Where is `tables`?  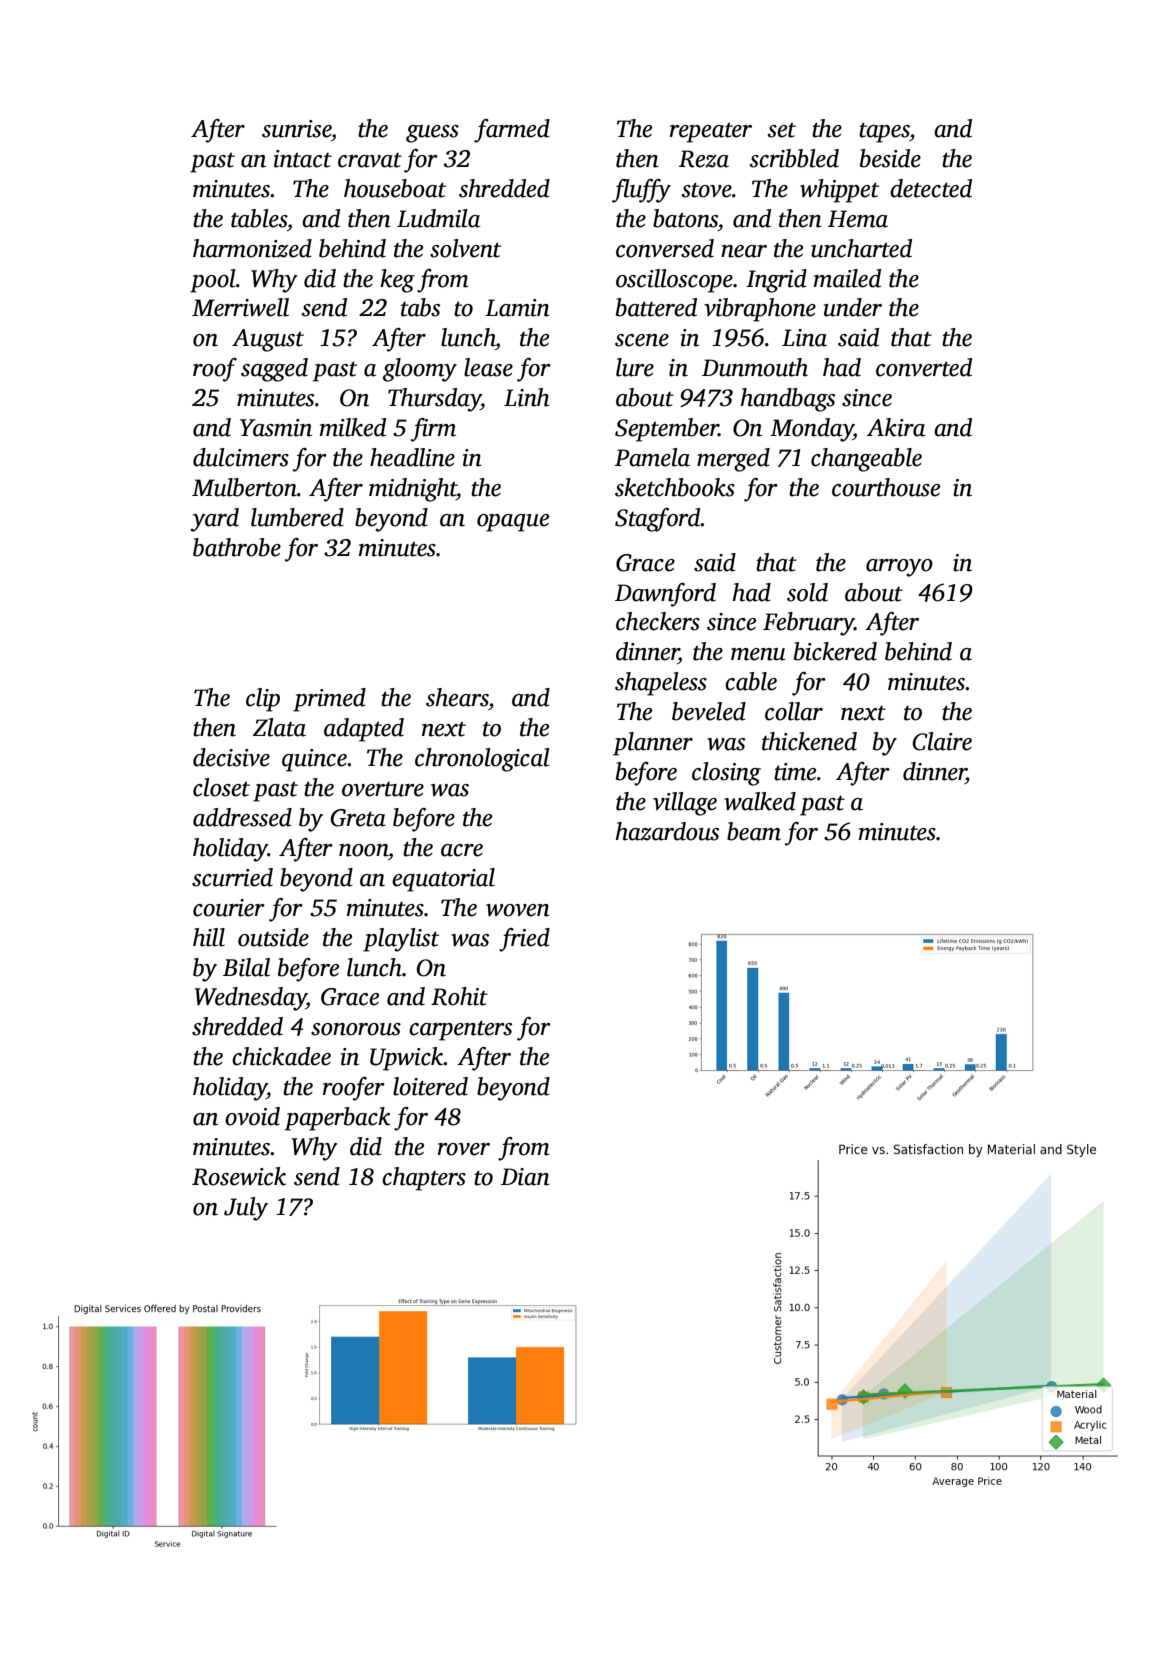 tables is located at coordinates (259, 218).
